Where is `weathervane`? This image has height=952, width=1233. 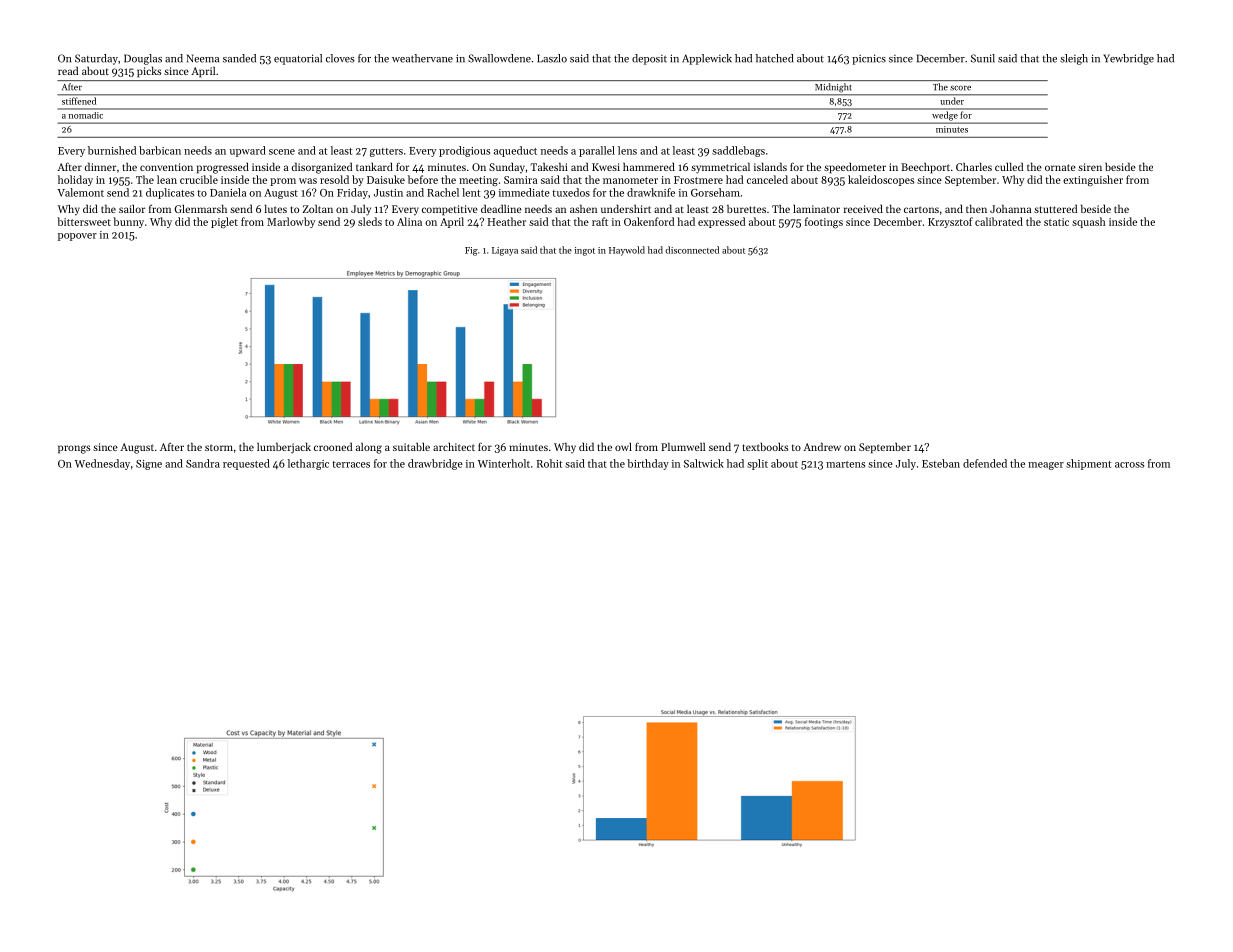
weathervane is located at coordinates (422, 58).
